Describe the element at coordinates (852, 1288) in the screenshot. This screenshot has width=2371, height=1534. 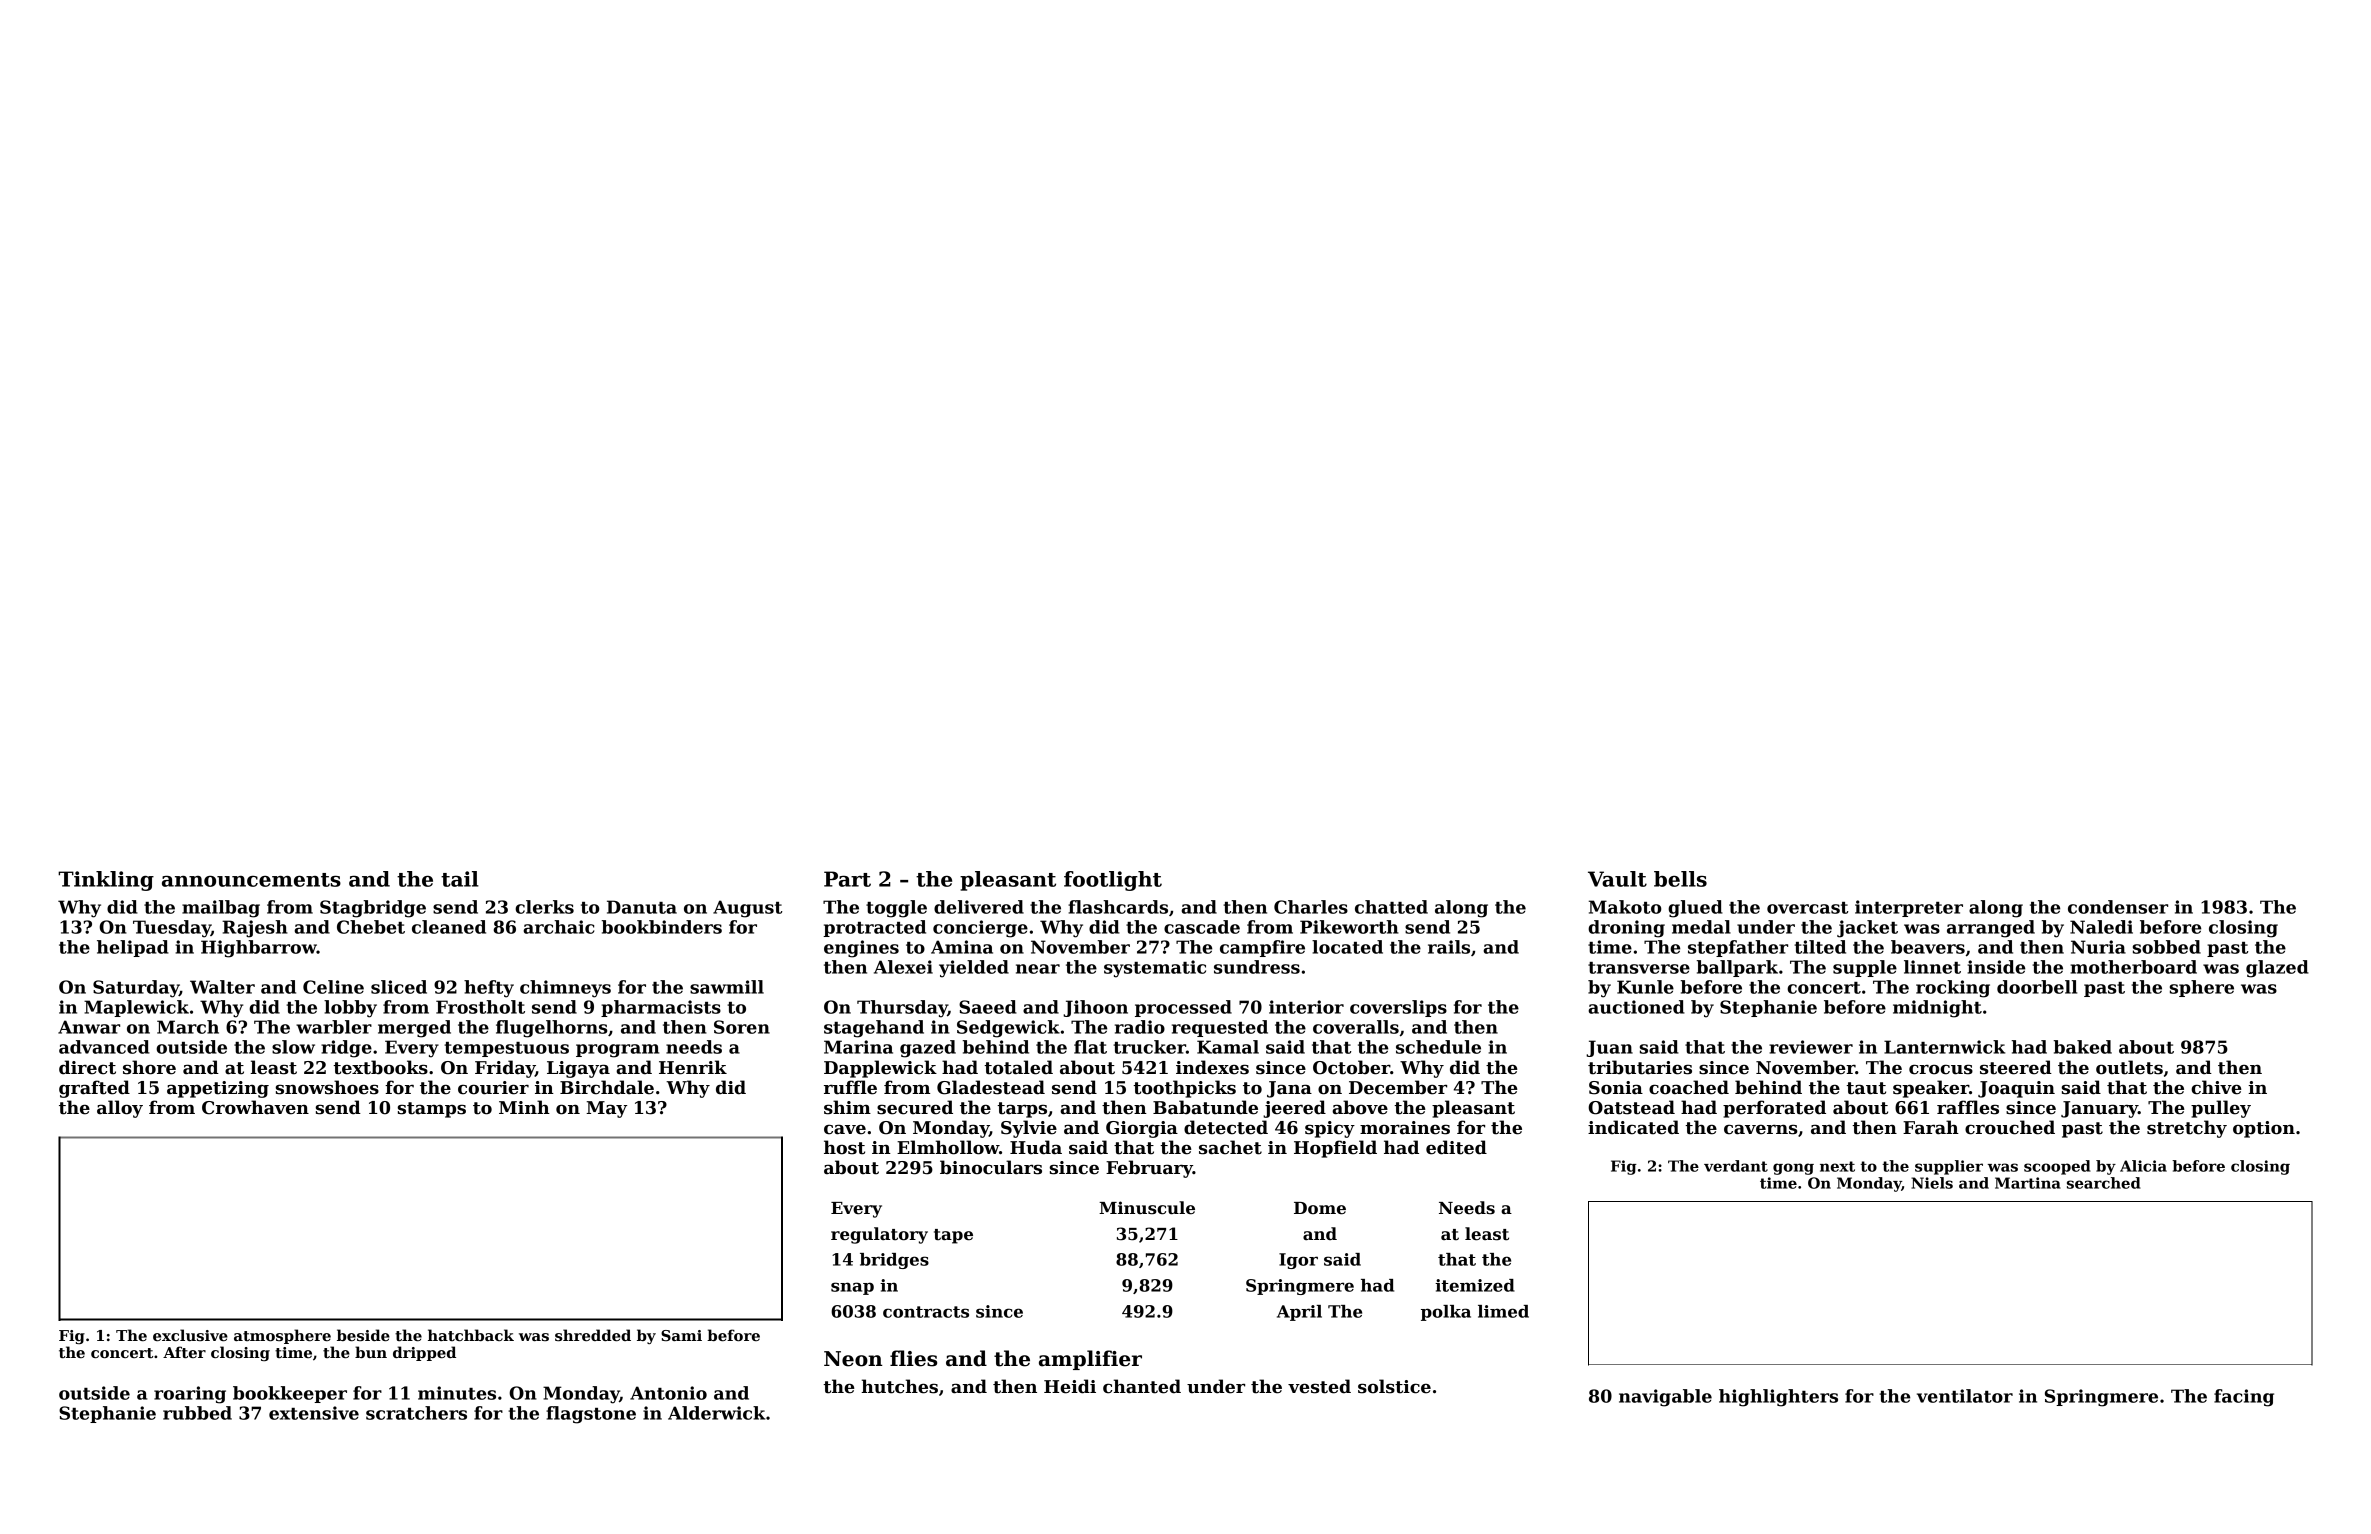
I see `snap` at that location.
